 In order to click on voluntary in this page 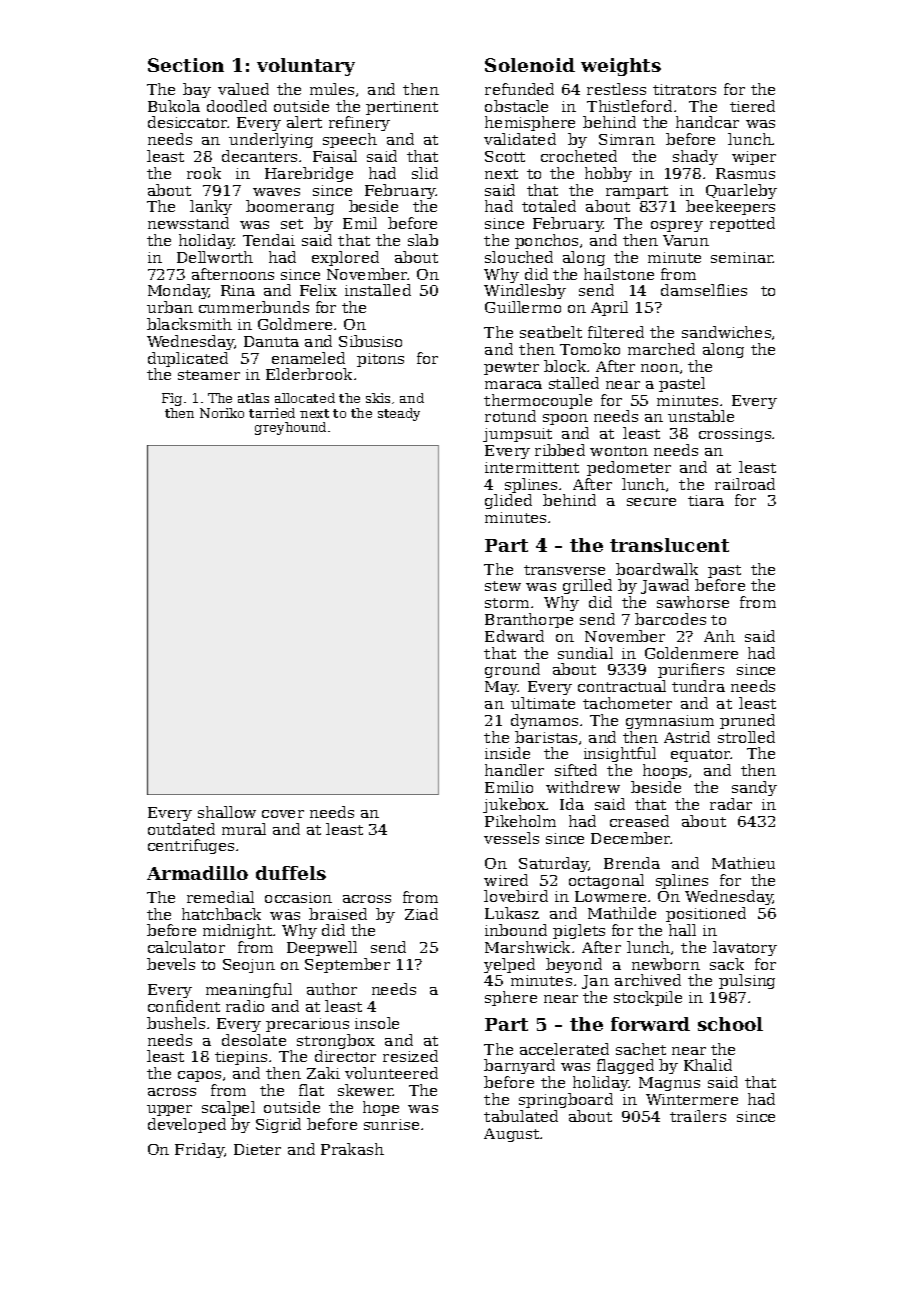, I will do `click(306, 67)`.
